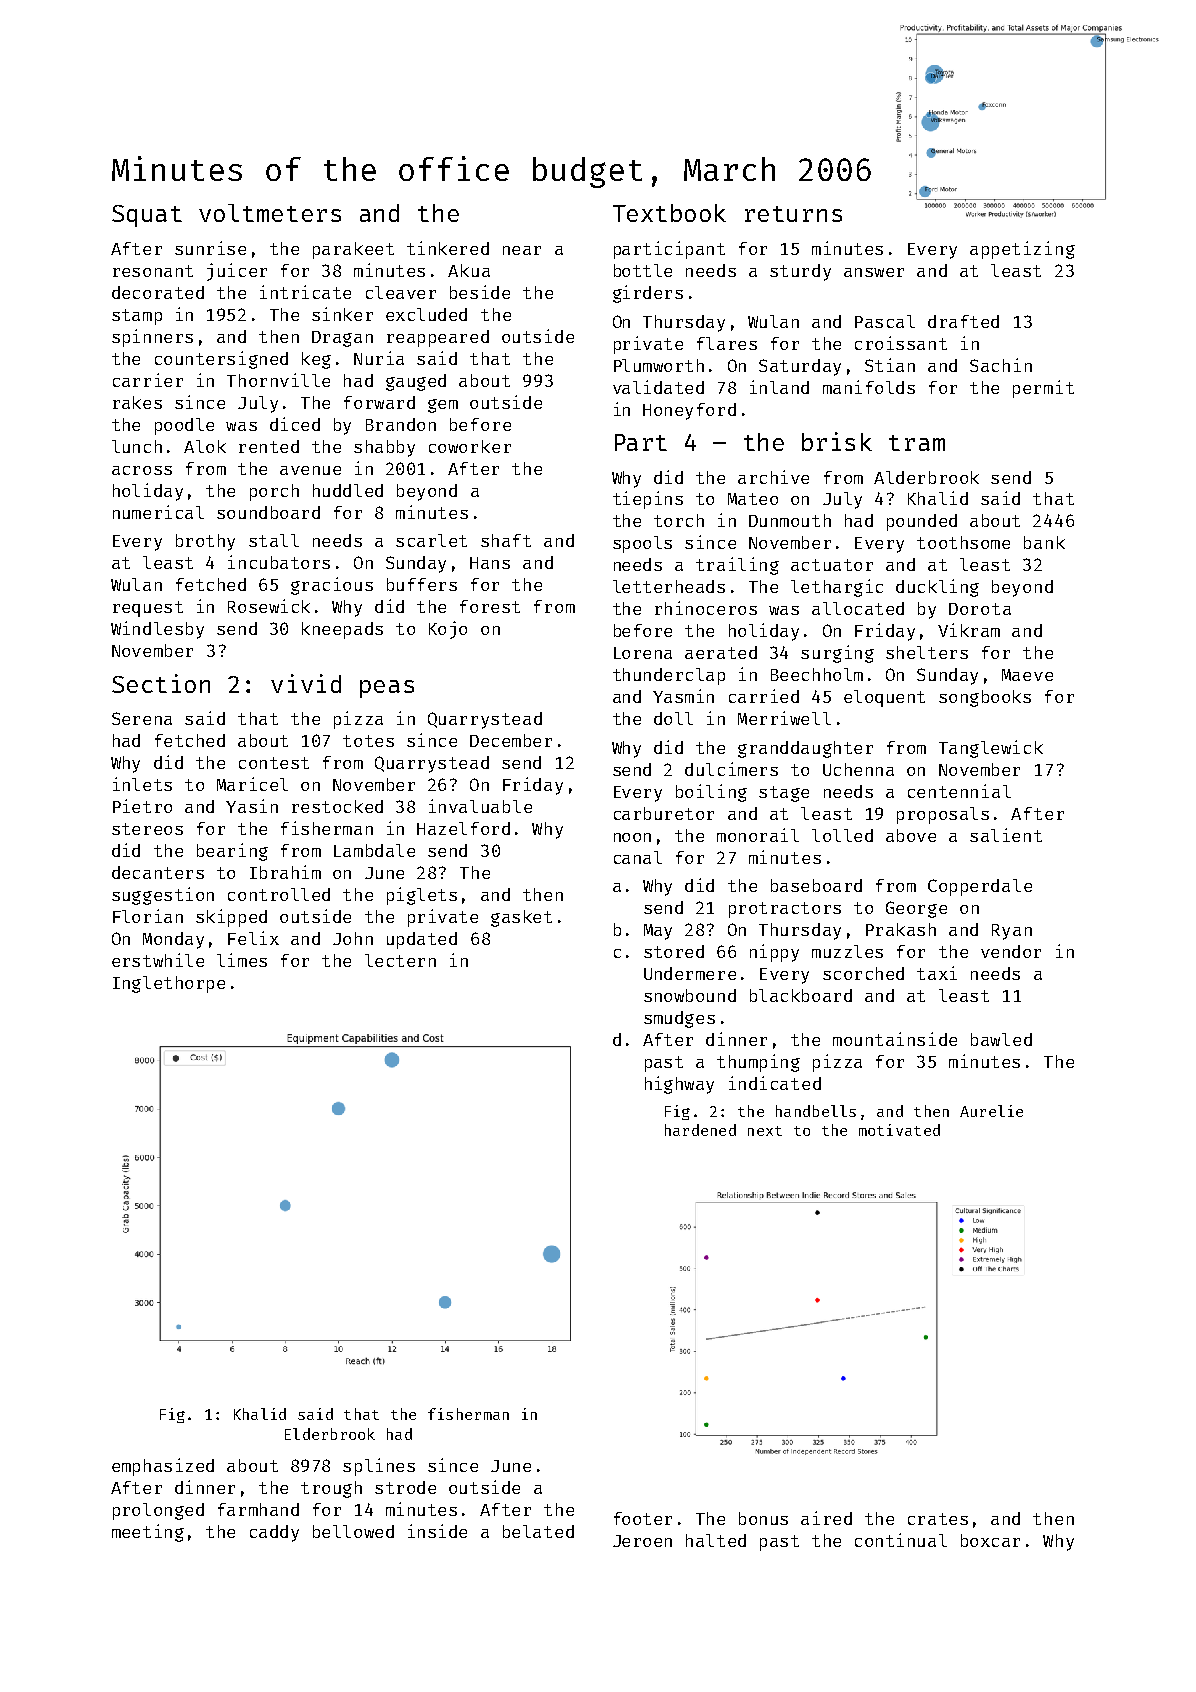 The image size is (1196, 1692). I want to click on Lorena, so click(643, 653).
